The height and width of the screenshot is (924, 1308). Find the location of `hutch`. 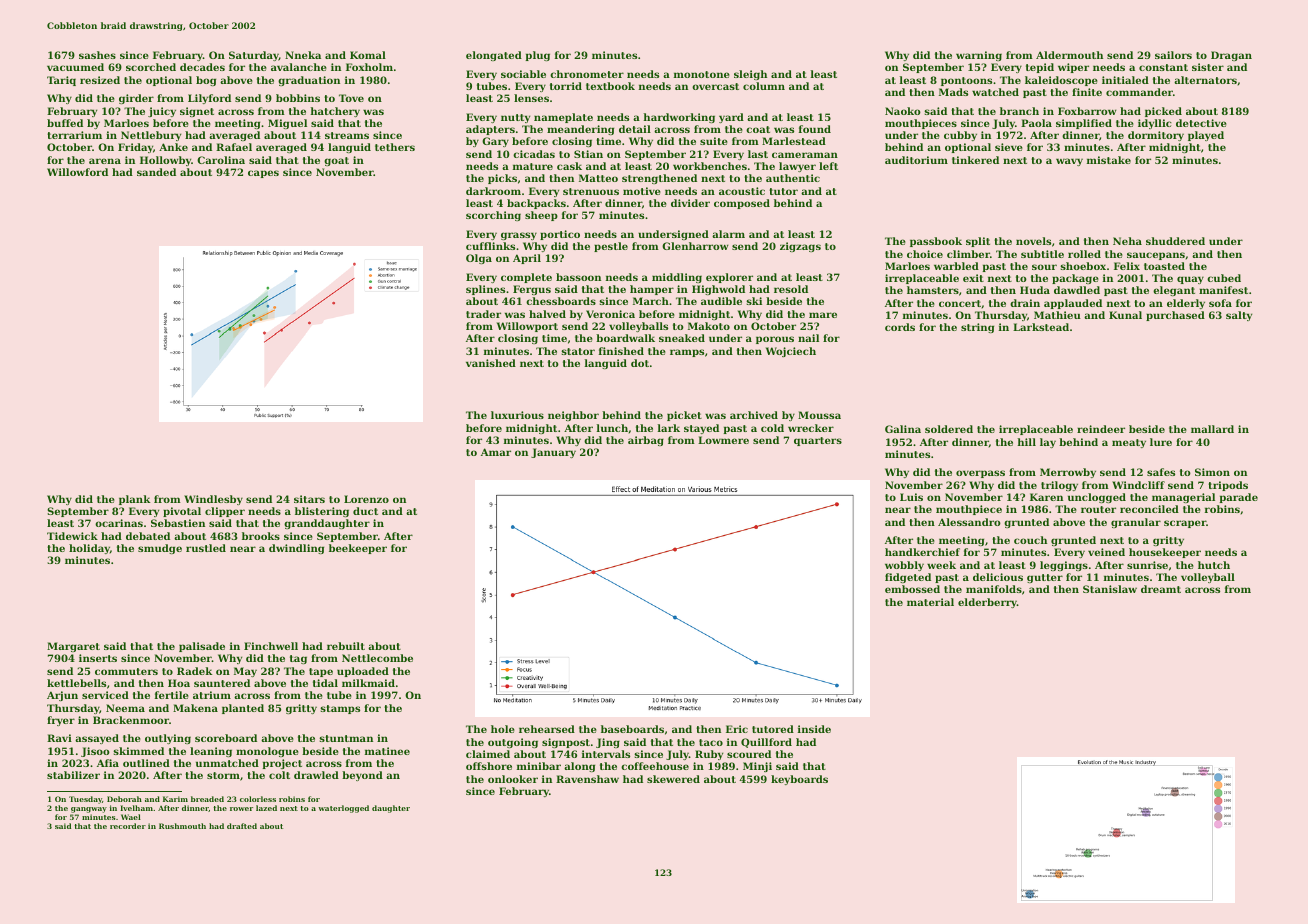

hutch is located at coordinates (1214, 565).
